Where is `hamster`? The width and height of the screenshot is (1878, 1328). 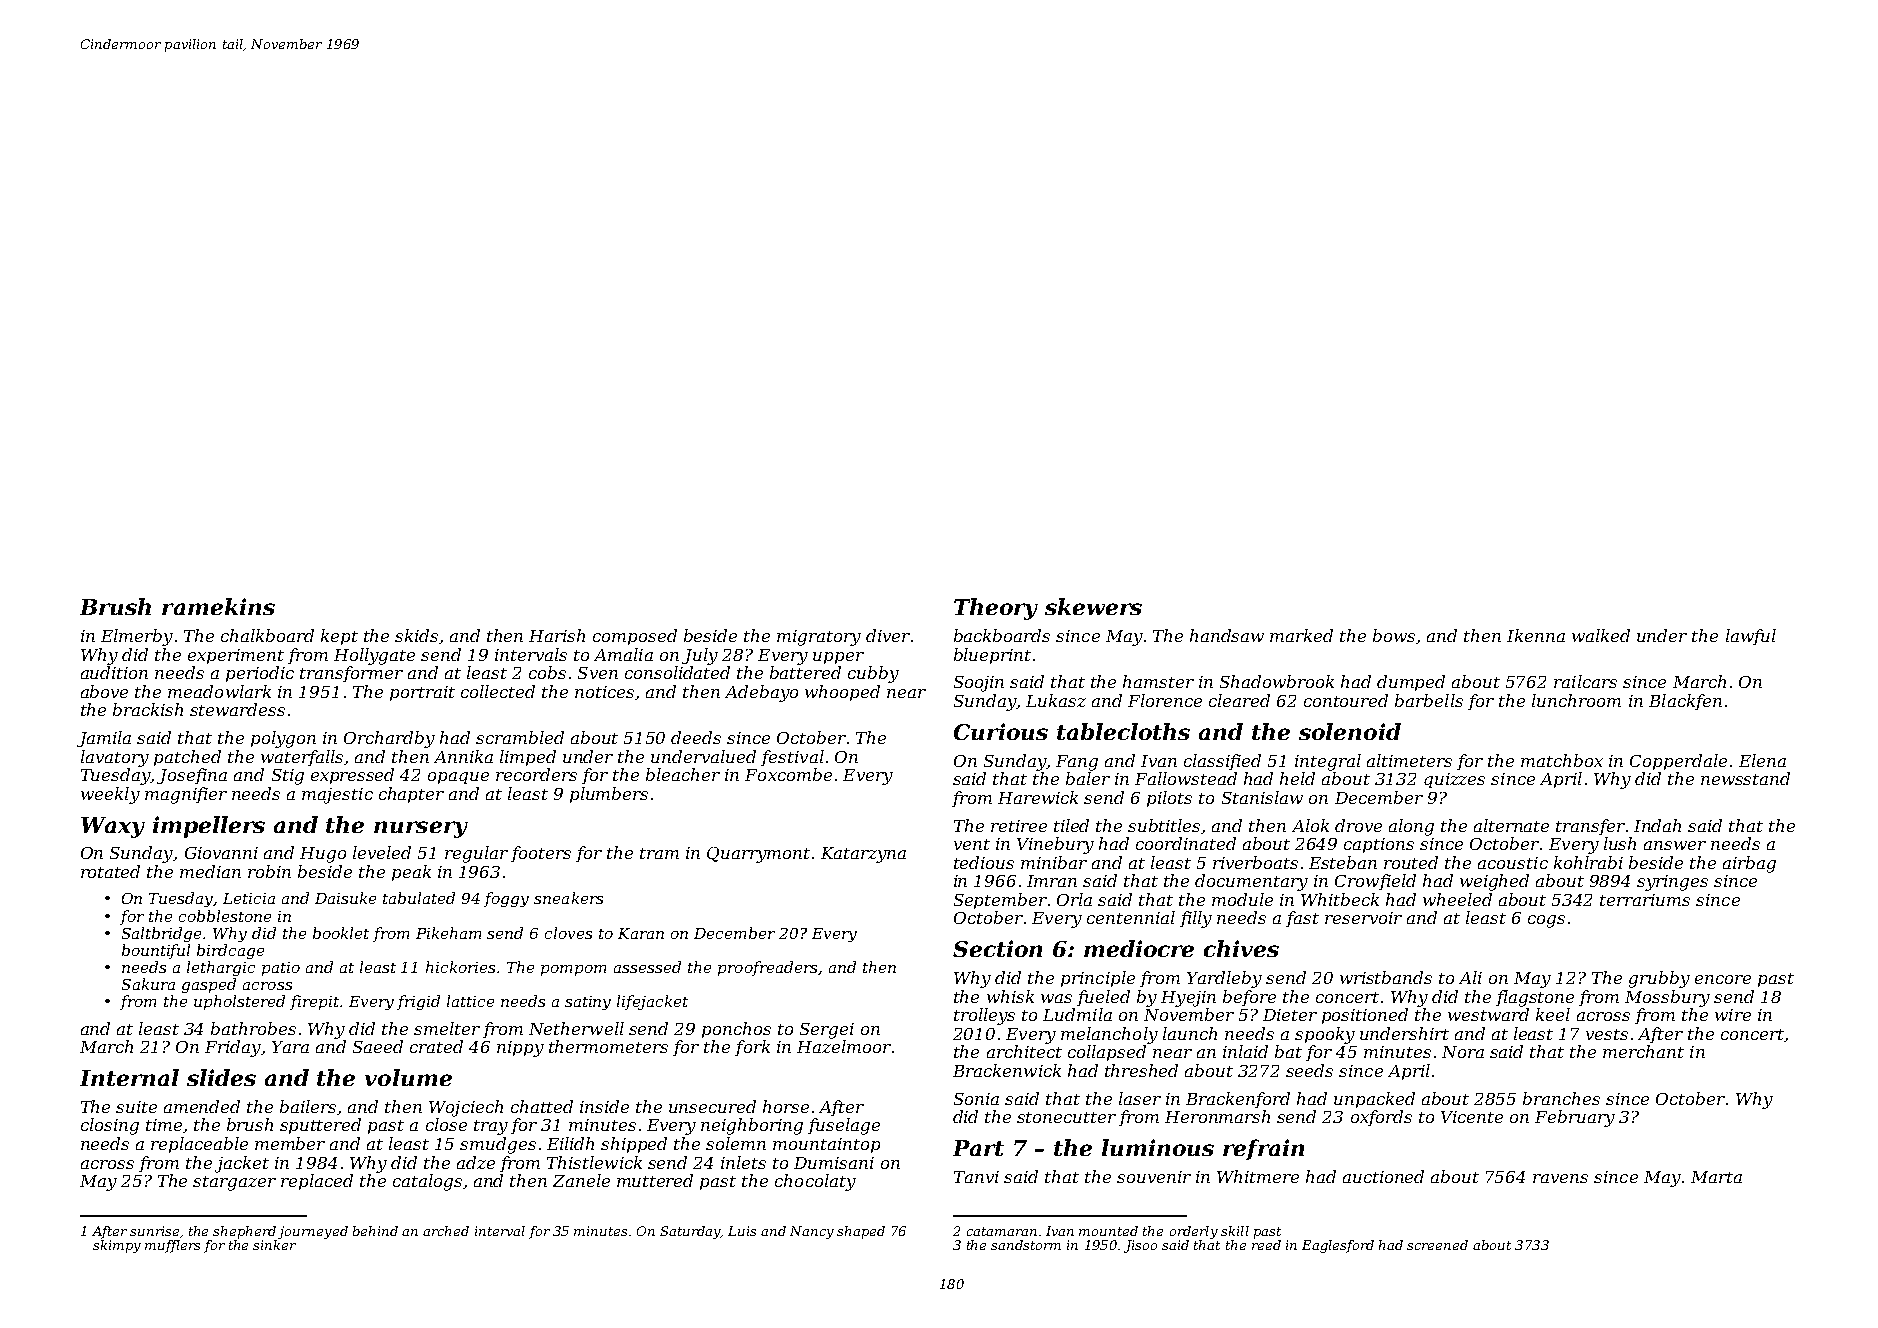 hamster is located at coordinates (1158, 681).
